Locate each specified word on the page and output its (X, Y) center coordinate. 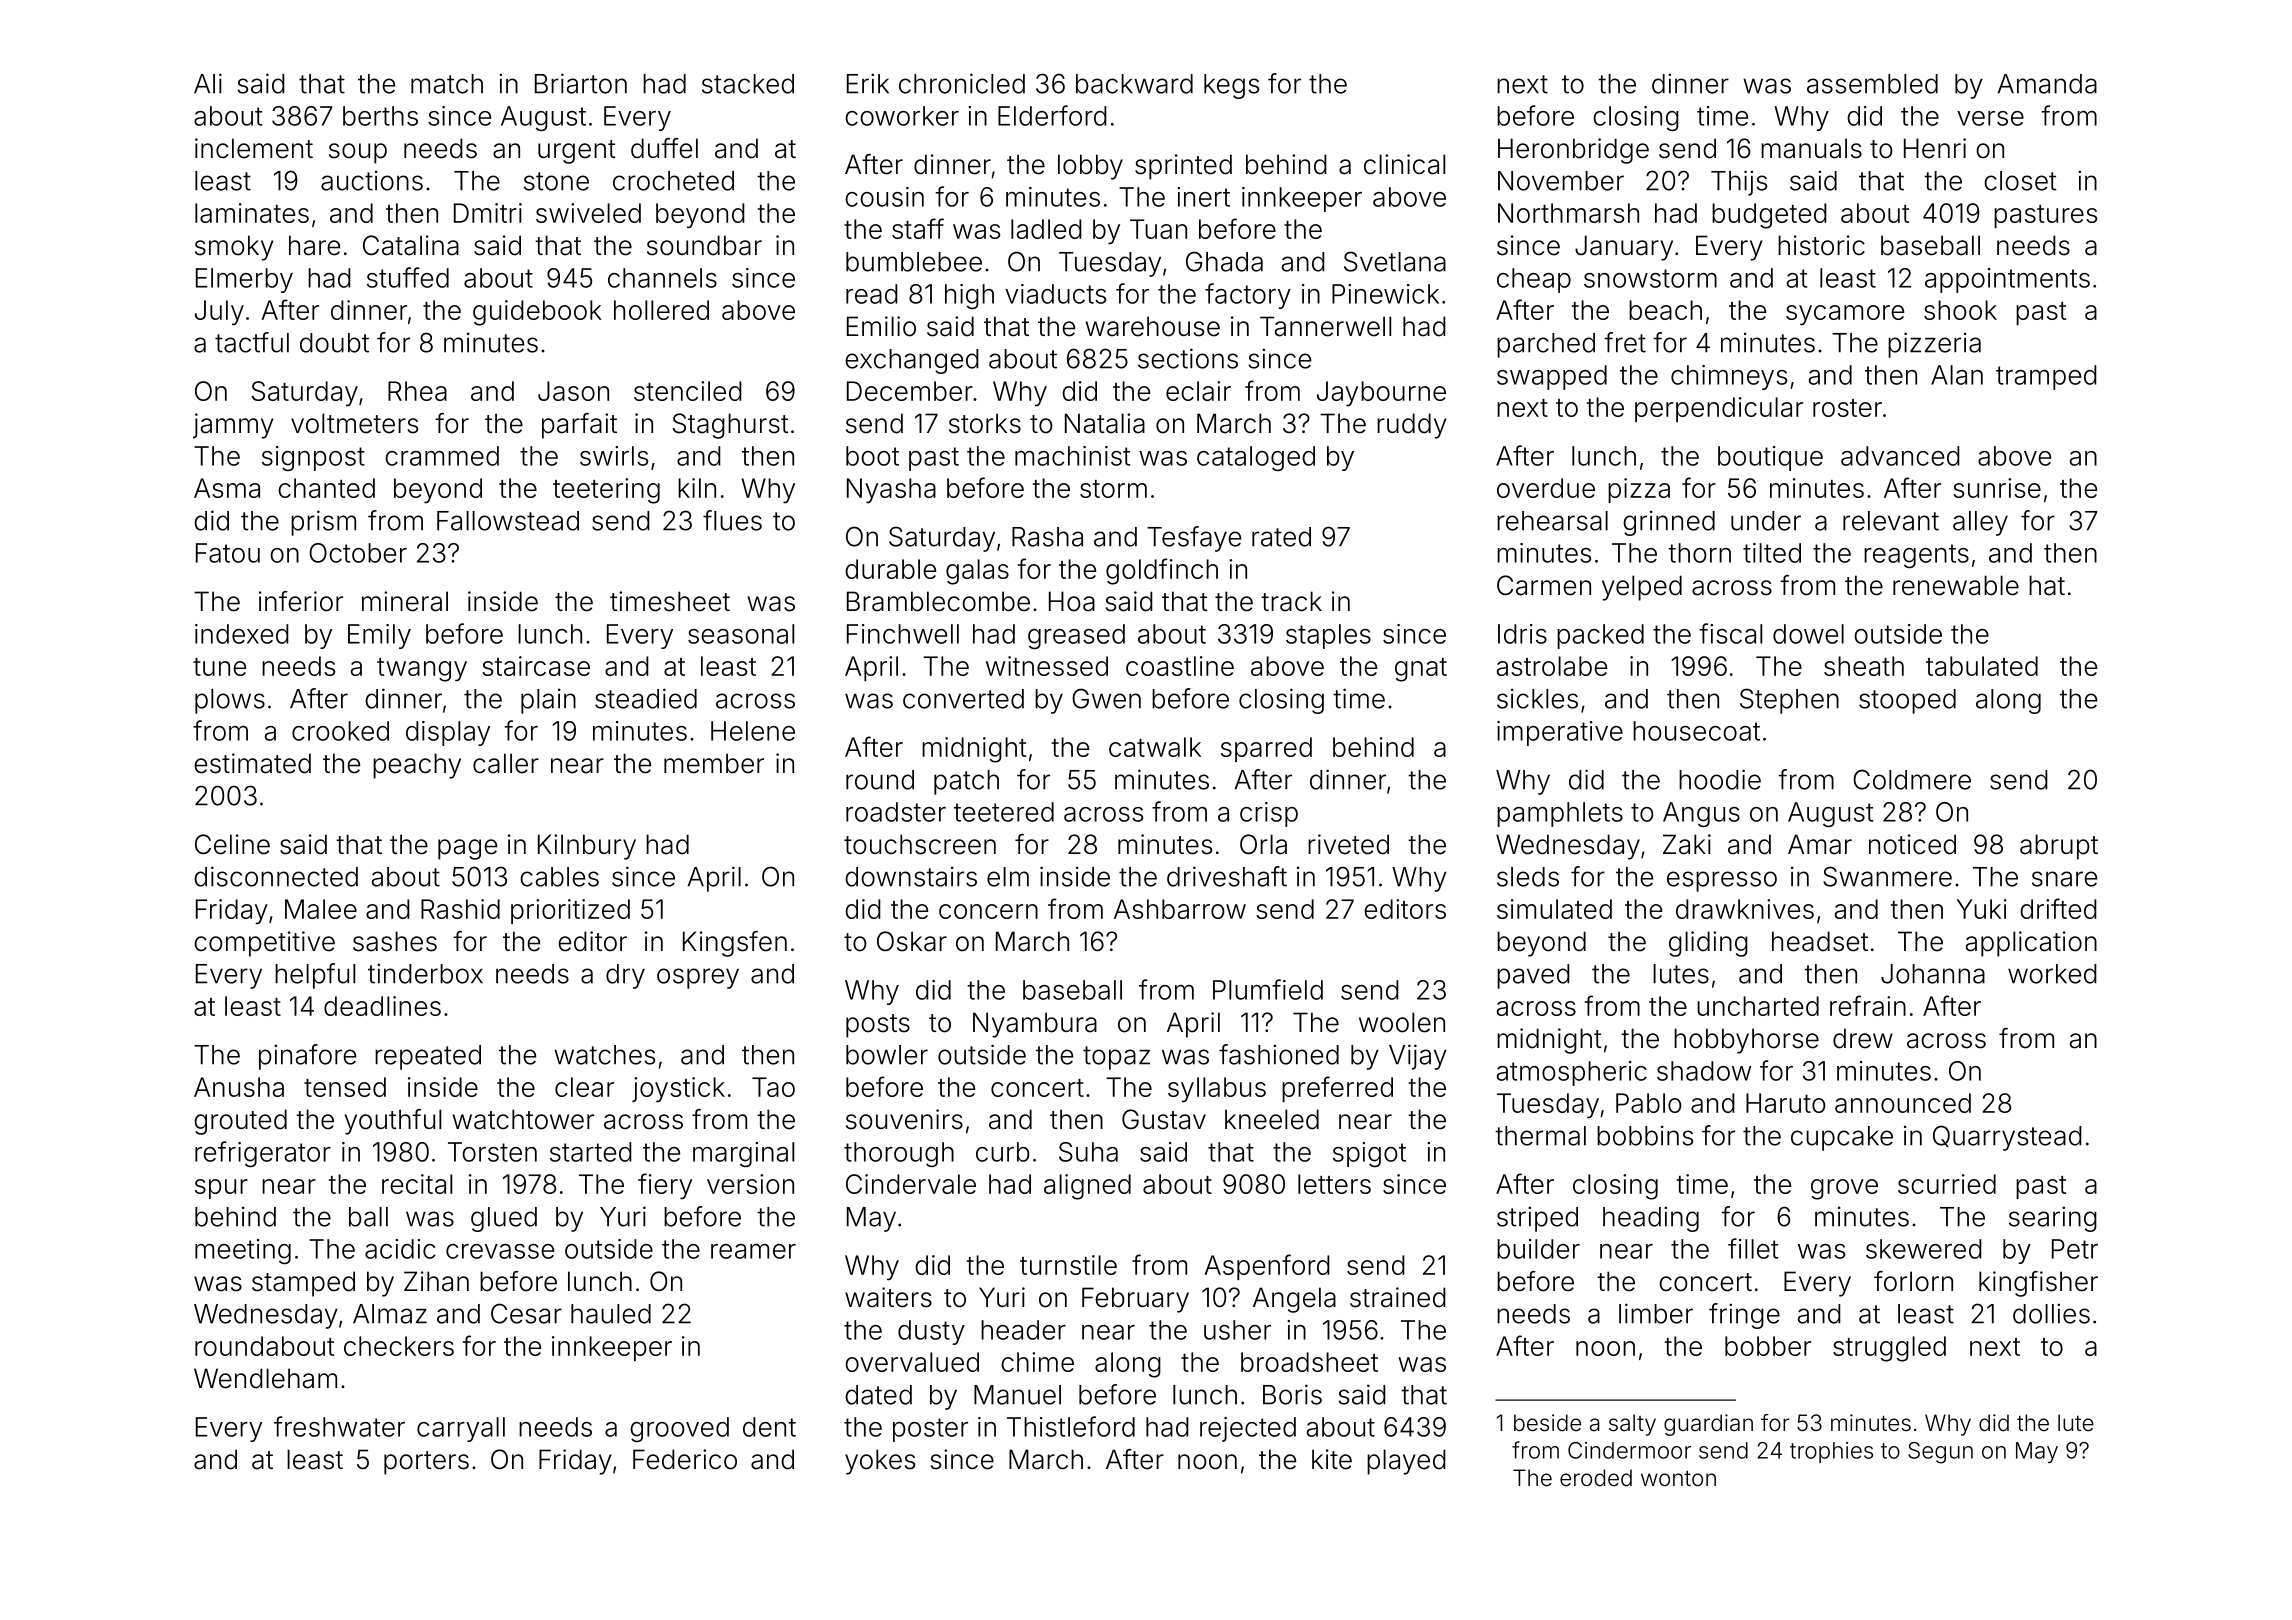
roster (1847, 408)
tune (219, 667)
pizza (1639, 490)
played (1406, 1462)
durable (890, 569)
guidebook (537, 313)
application (2031, 944)
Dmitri (488, 213)
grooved (679, 1429)
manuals (1811, 148)
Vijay (1418, 1057)
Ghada (1224, 261)
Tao (773, 1087)
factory (1248, 296)
